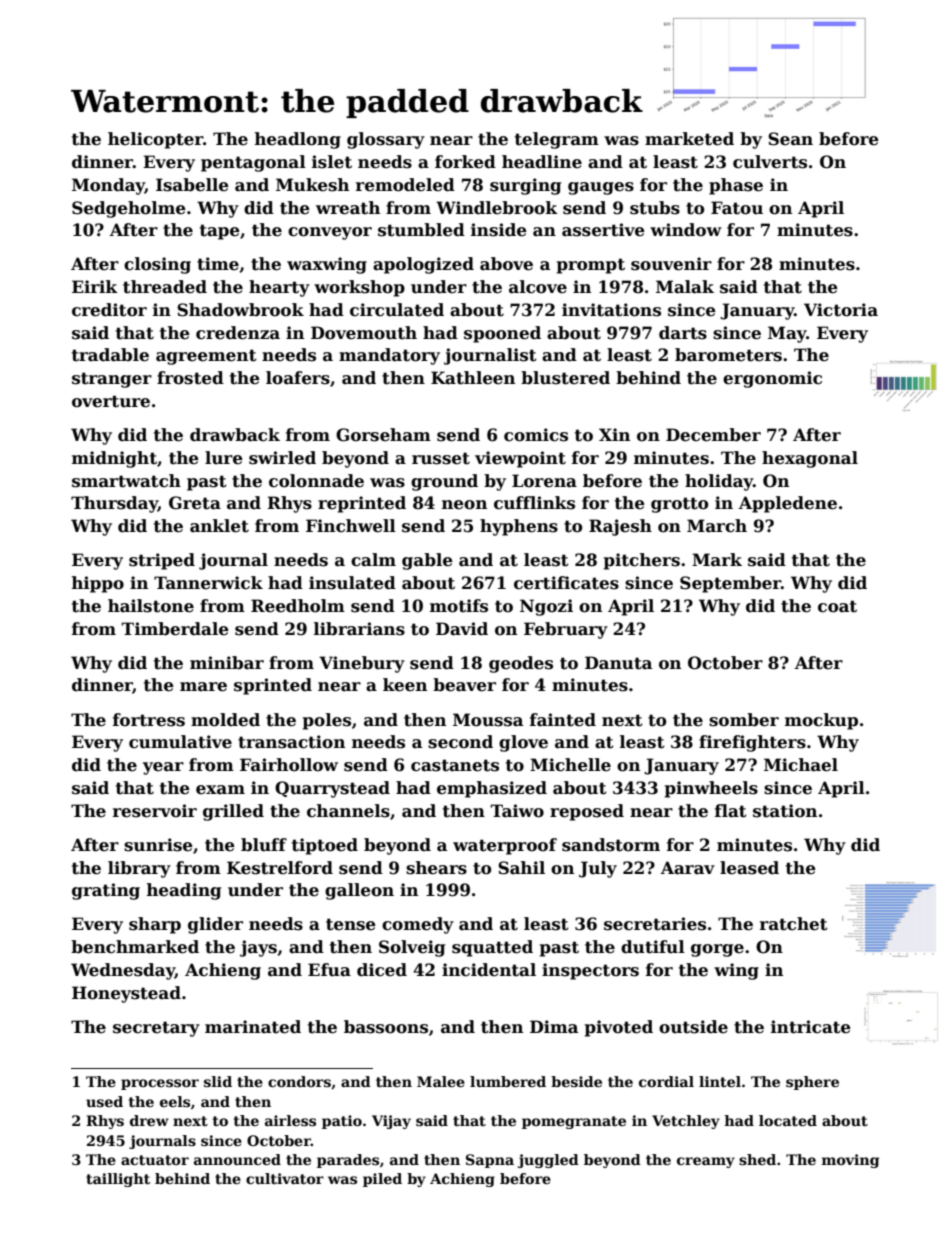 The width and height of the screenshot is (952, 1233). I want to click on tense, so click(351, 924).
